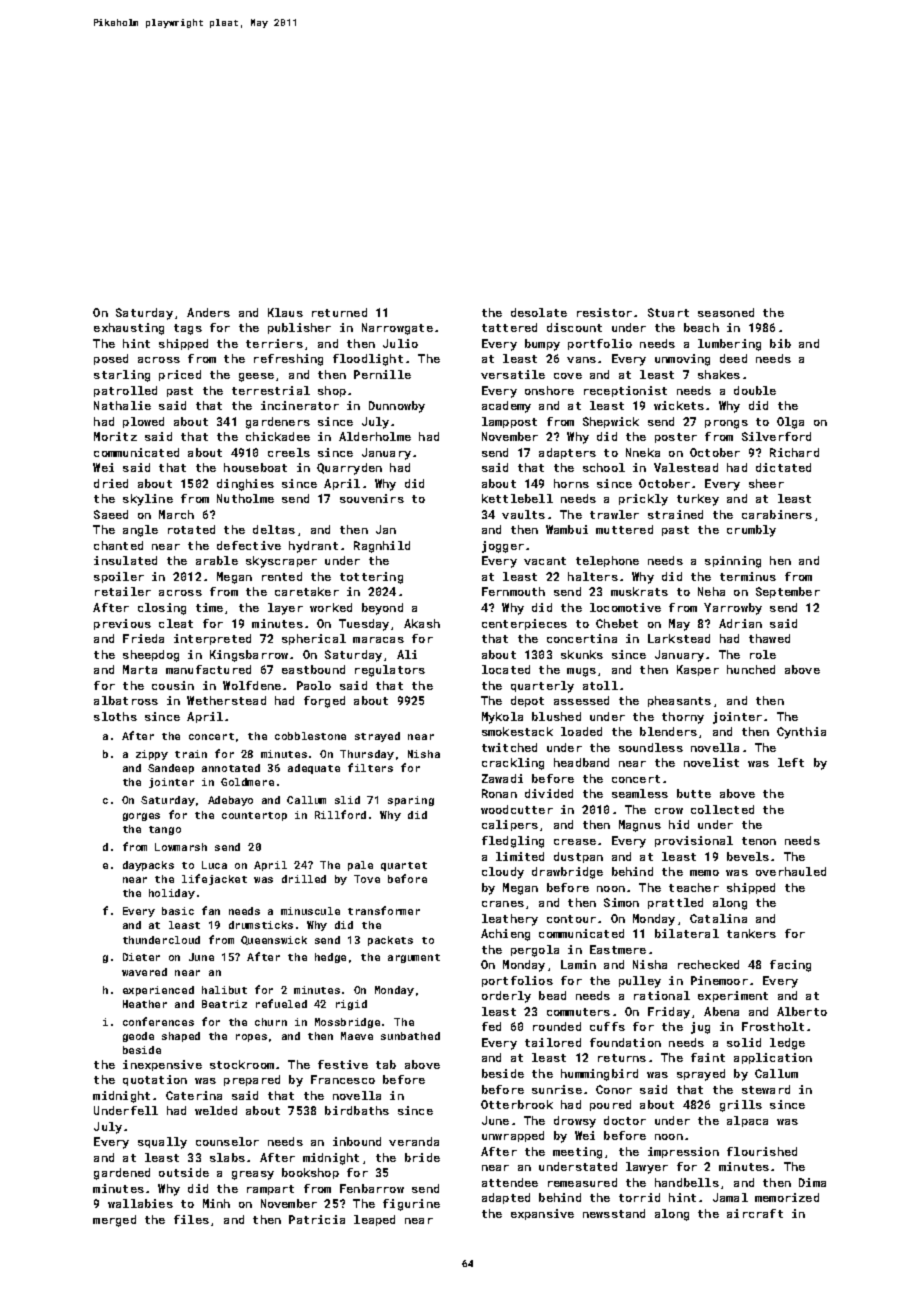 The height and width of the screenshot is (1308, 924). What do you see at coordinates (577, 1153) in the screenshot?
I see `meeting` at bounding box center [577, 1153].
